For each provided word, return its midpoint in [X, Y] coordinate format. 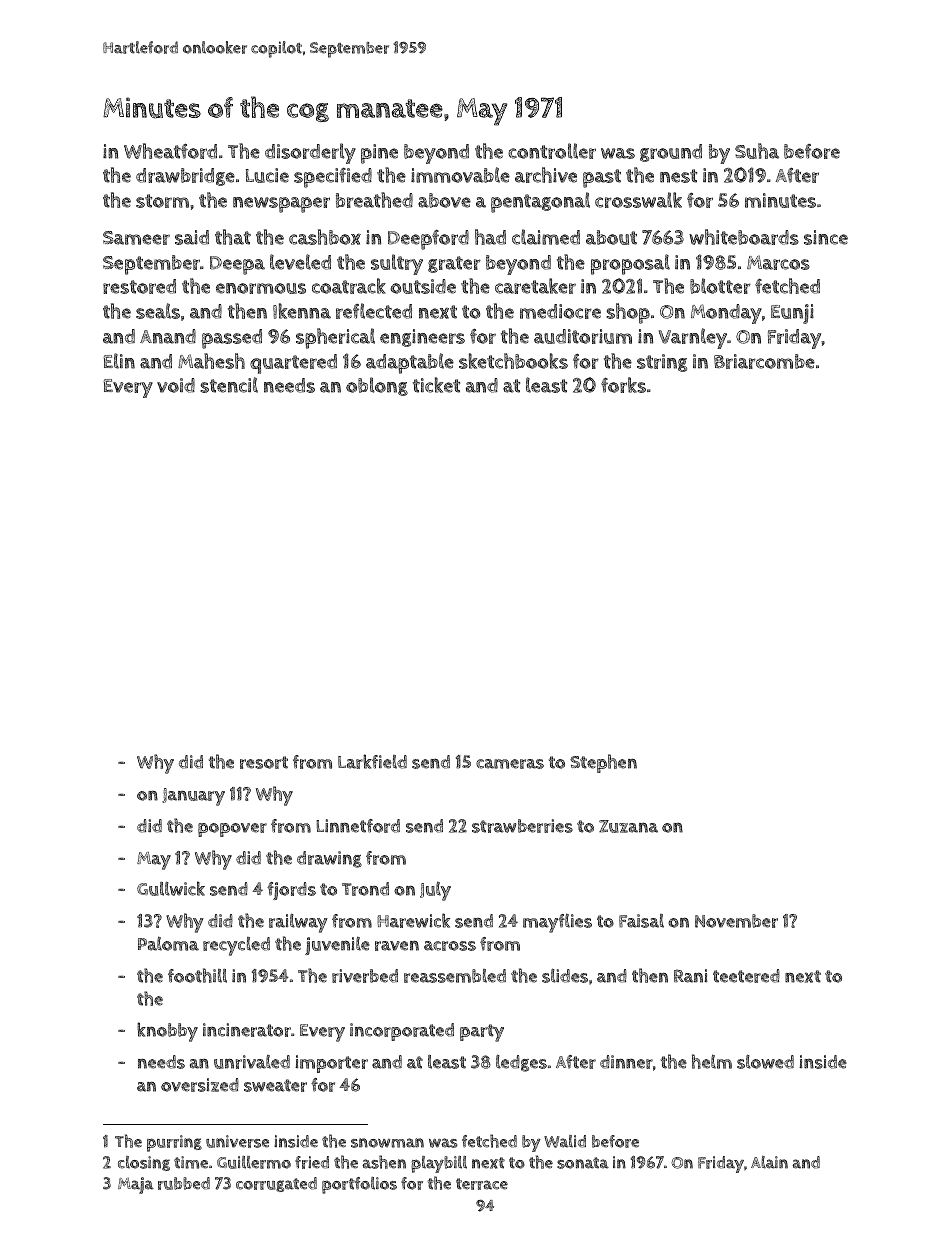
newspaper [281, 205]
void [176, 385]
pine [379, 154]
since [826, 237]
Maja [136, 1185]
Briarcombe [764, 361]
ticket [436, 385]
